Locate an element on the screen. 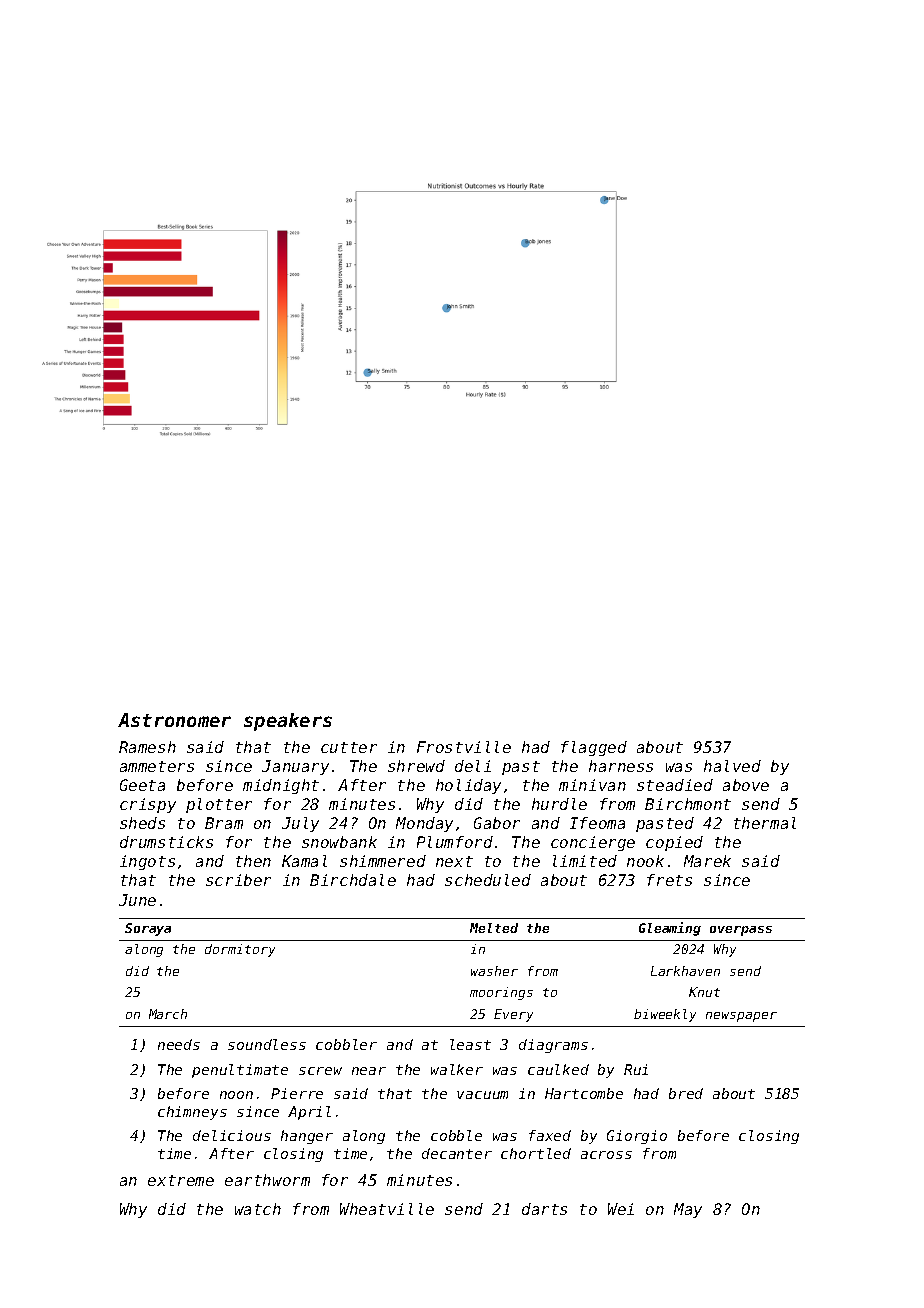 This screenshot has width=924, height=1308. frets is located at coordinates (669, 880).
